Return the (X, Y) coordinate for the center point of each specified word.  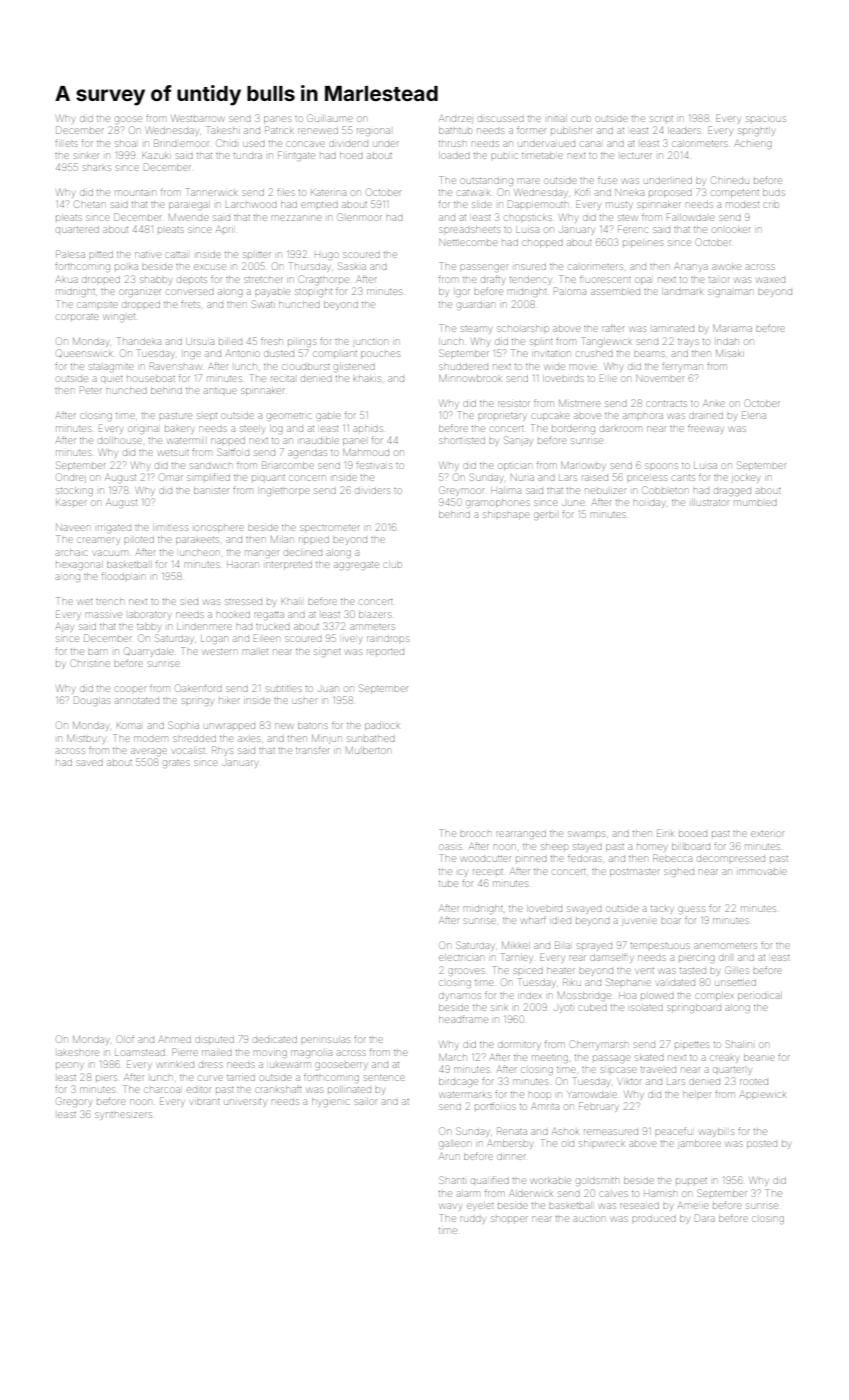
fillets (66, 143)
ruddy (472, 1220)
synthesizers (123, 1116)
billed (230, 341)
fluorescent (605, 279)
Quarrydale (149, 652)
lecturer (636, 156)
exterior (767, 834)
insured (530, 267)
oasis (450, 847)
